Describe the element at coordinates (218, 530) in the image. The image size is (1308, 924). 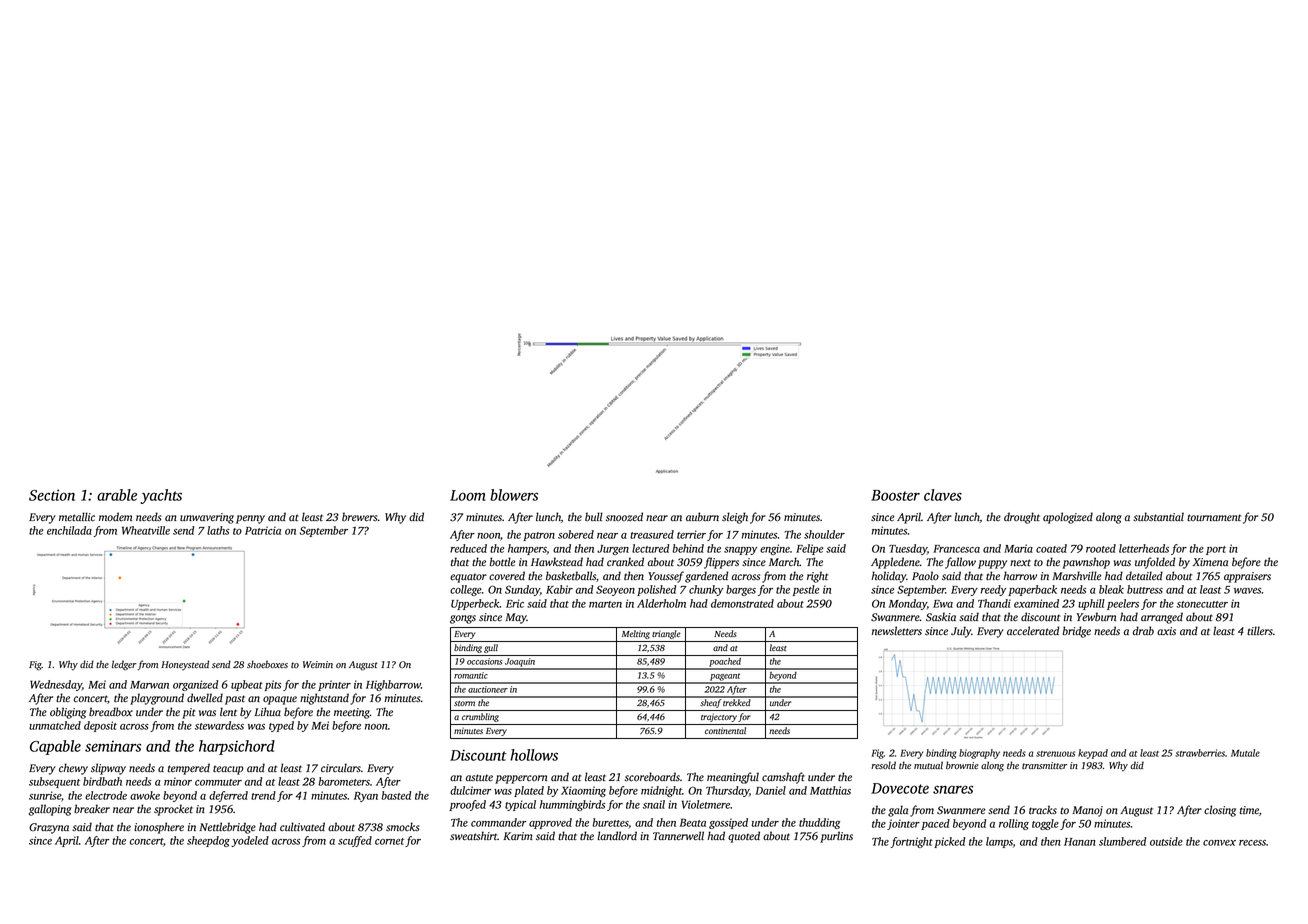
I see `laths` at that location.
